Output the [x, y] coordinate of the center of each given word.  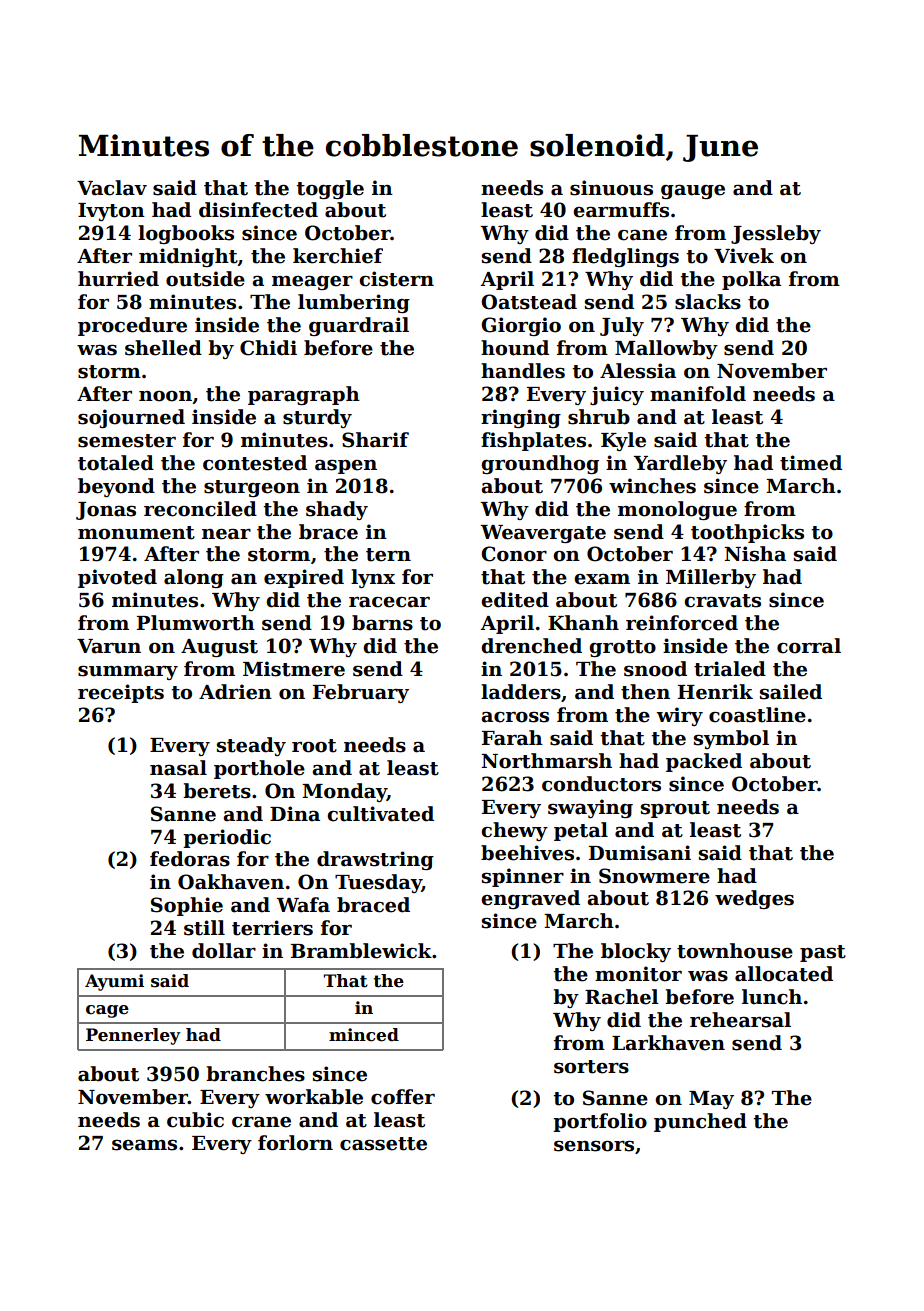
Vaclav [112, 188]
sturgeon [252, 488]
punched [700, 1122]
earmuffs [621, 210]
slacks [708, 302]
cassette [383, 1144]
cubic [195, 1120]
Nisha [755, 554]
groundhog [540, 464]
